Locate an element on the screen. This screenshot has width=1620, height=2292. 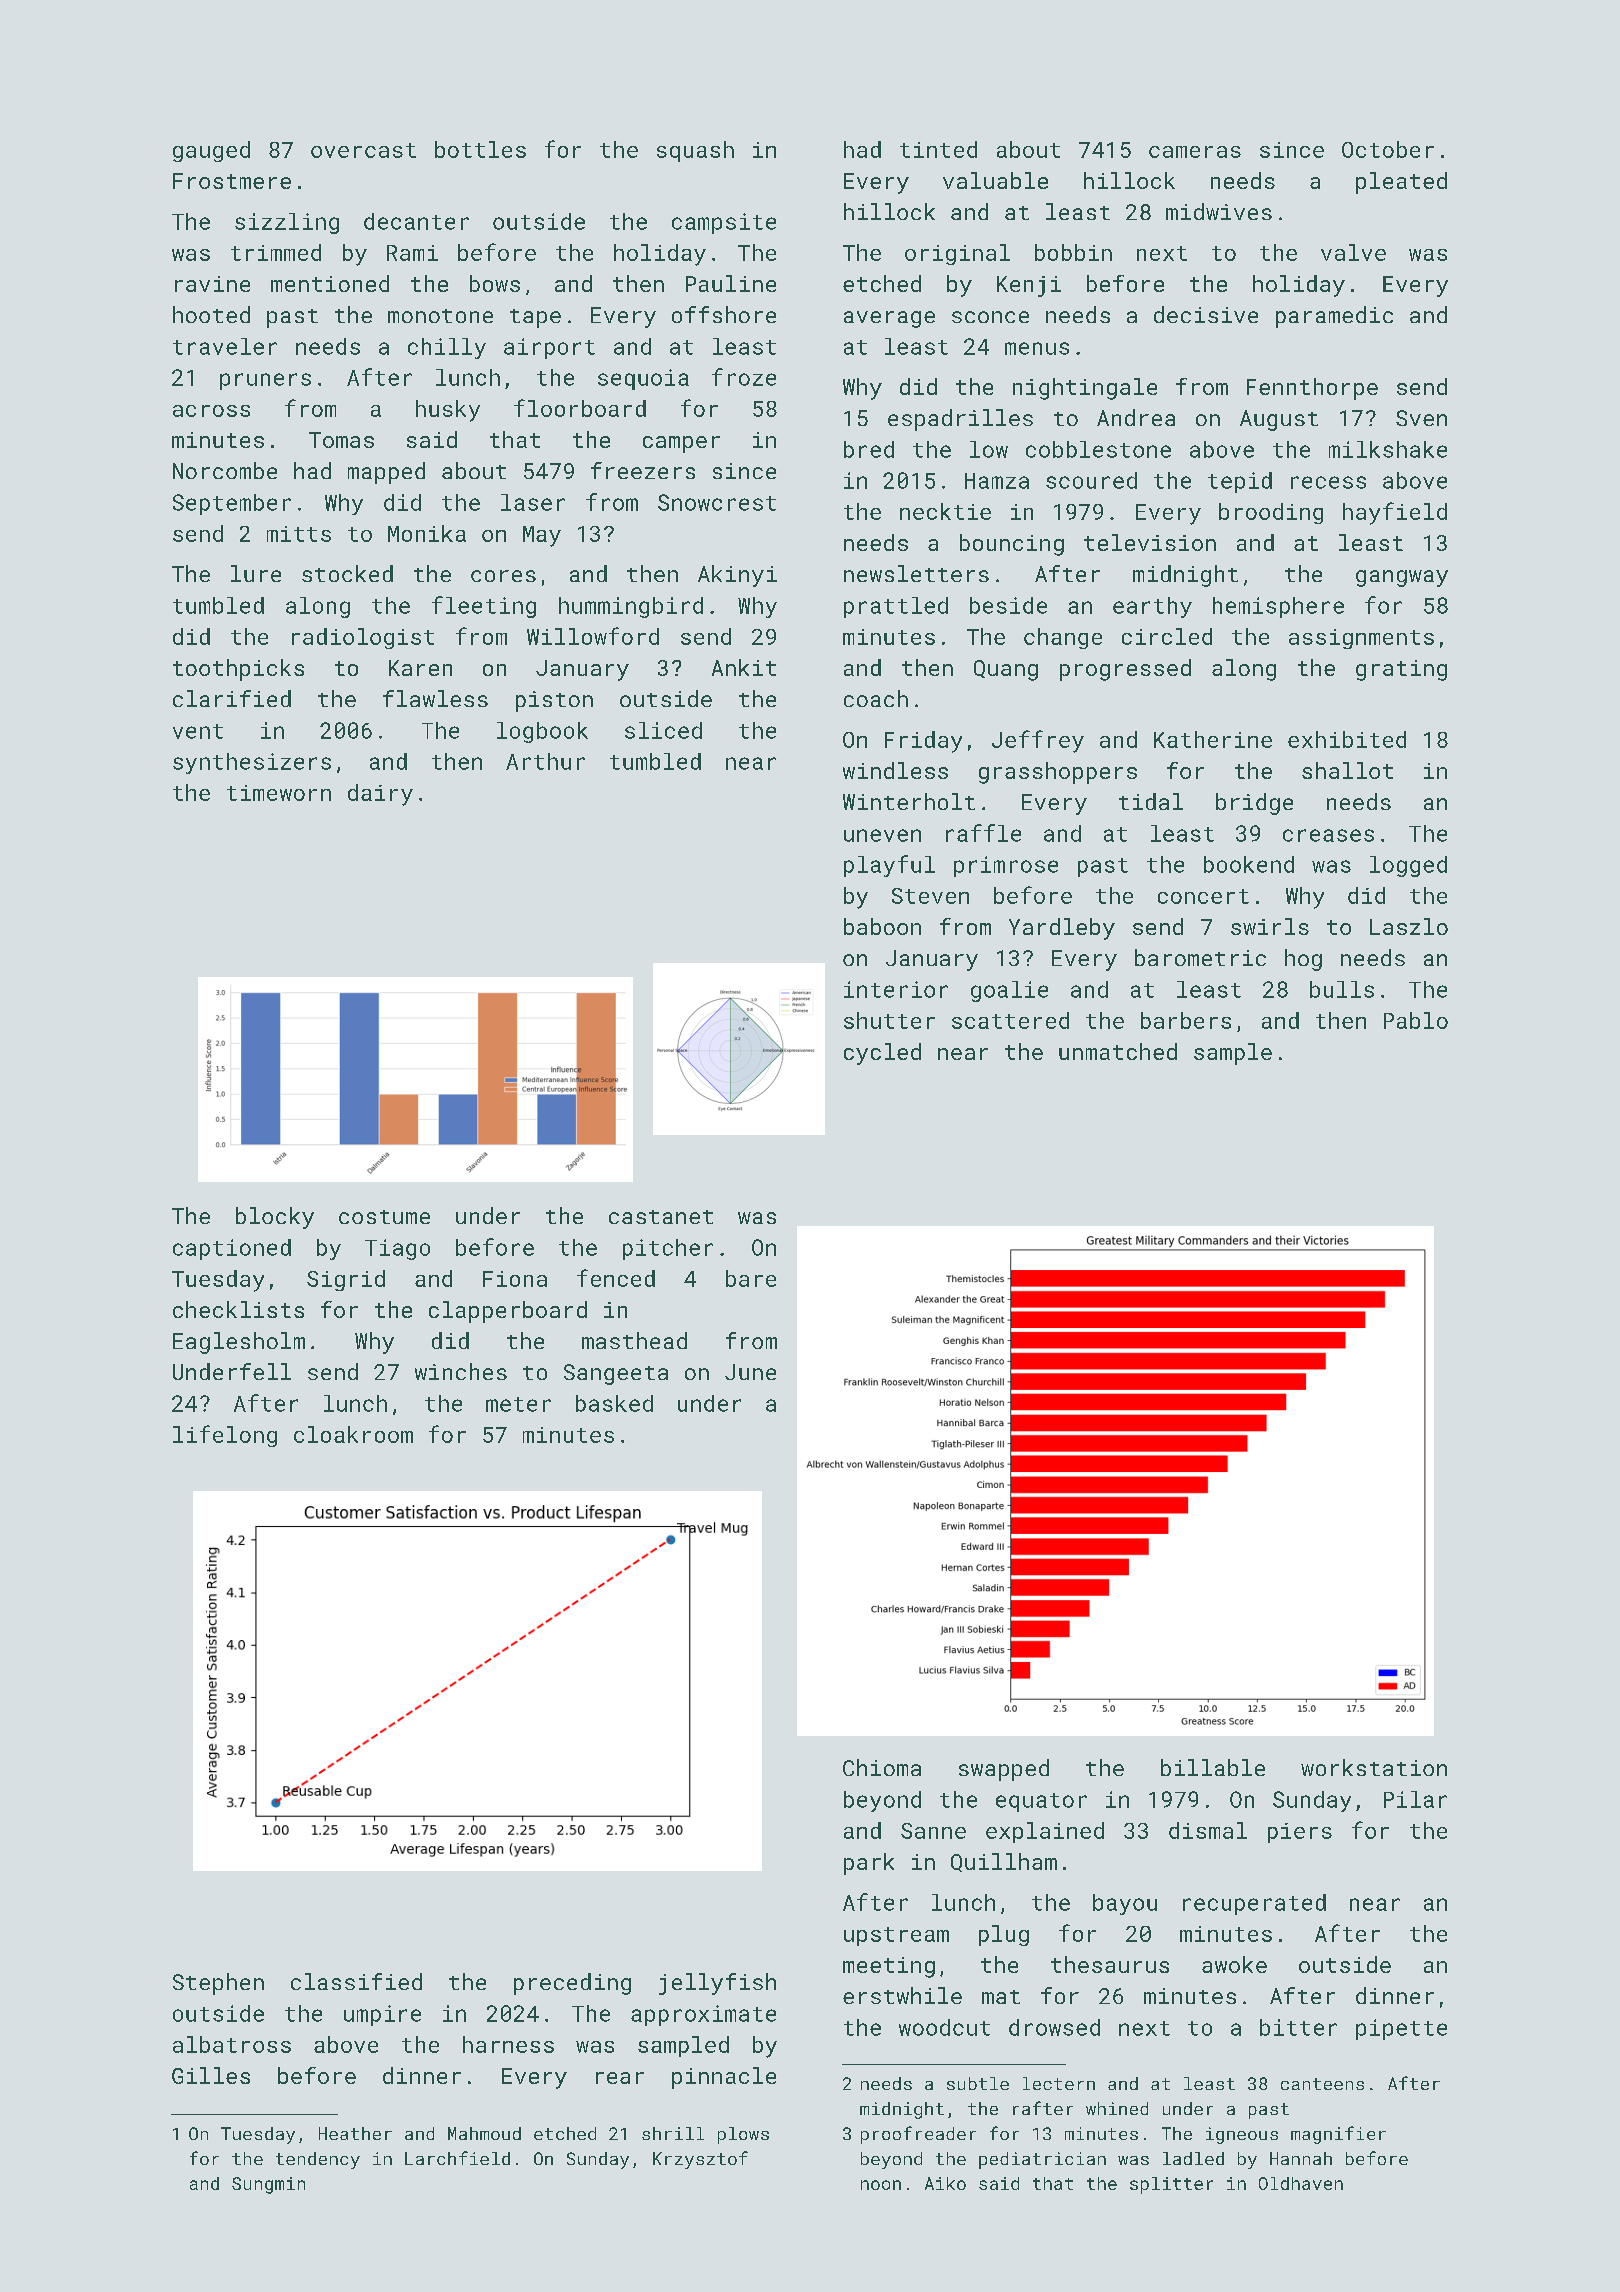
basked is located at coordinates (614, 1403).
